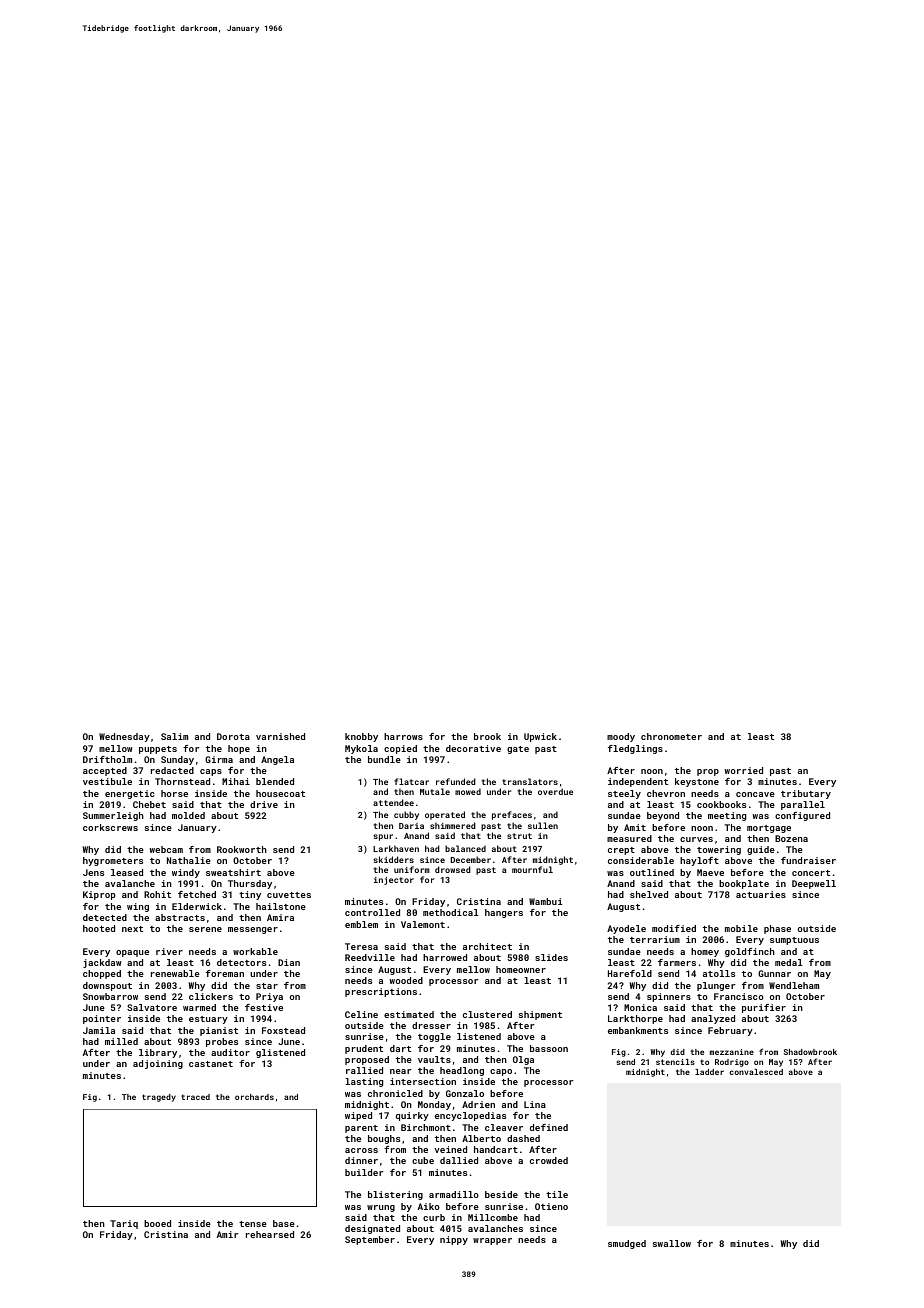  Describe the element at coordinates (518, 750) in the page. I see `gate` at that location.
